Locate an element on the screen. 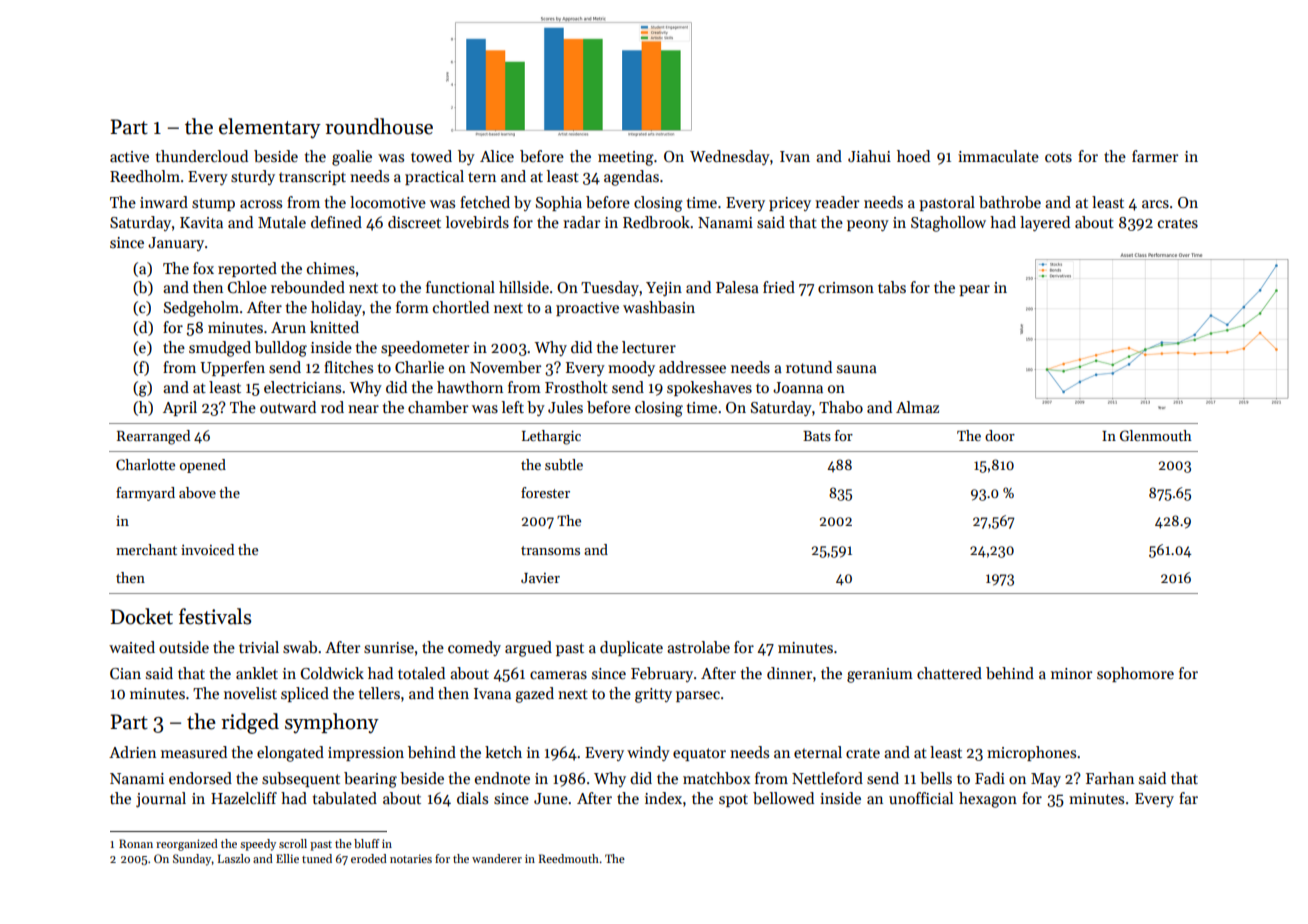 The height and width of the screenshot is (924, 1308). notaries is located at coordinates (411, 858).
